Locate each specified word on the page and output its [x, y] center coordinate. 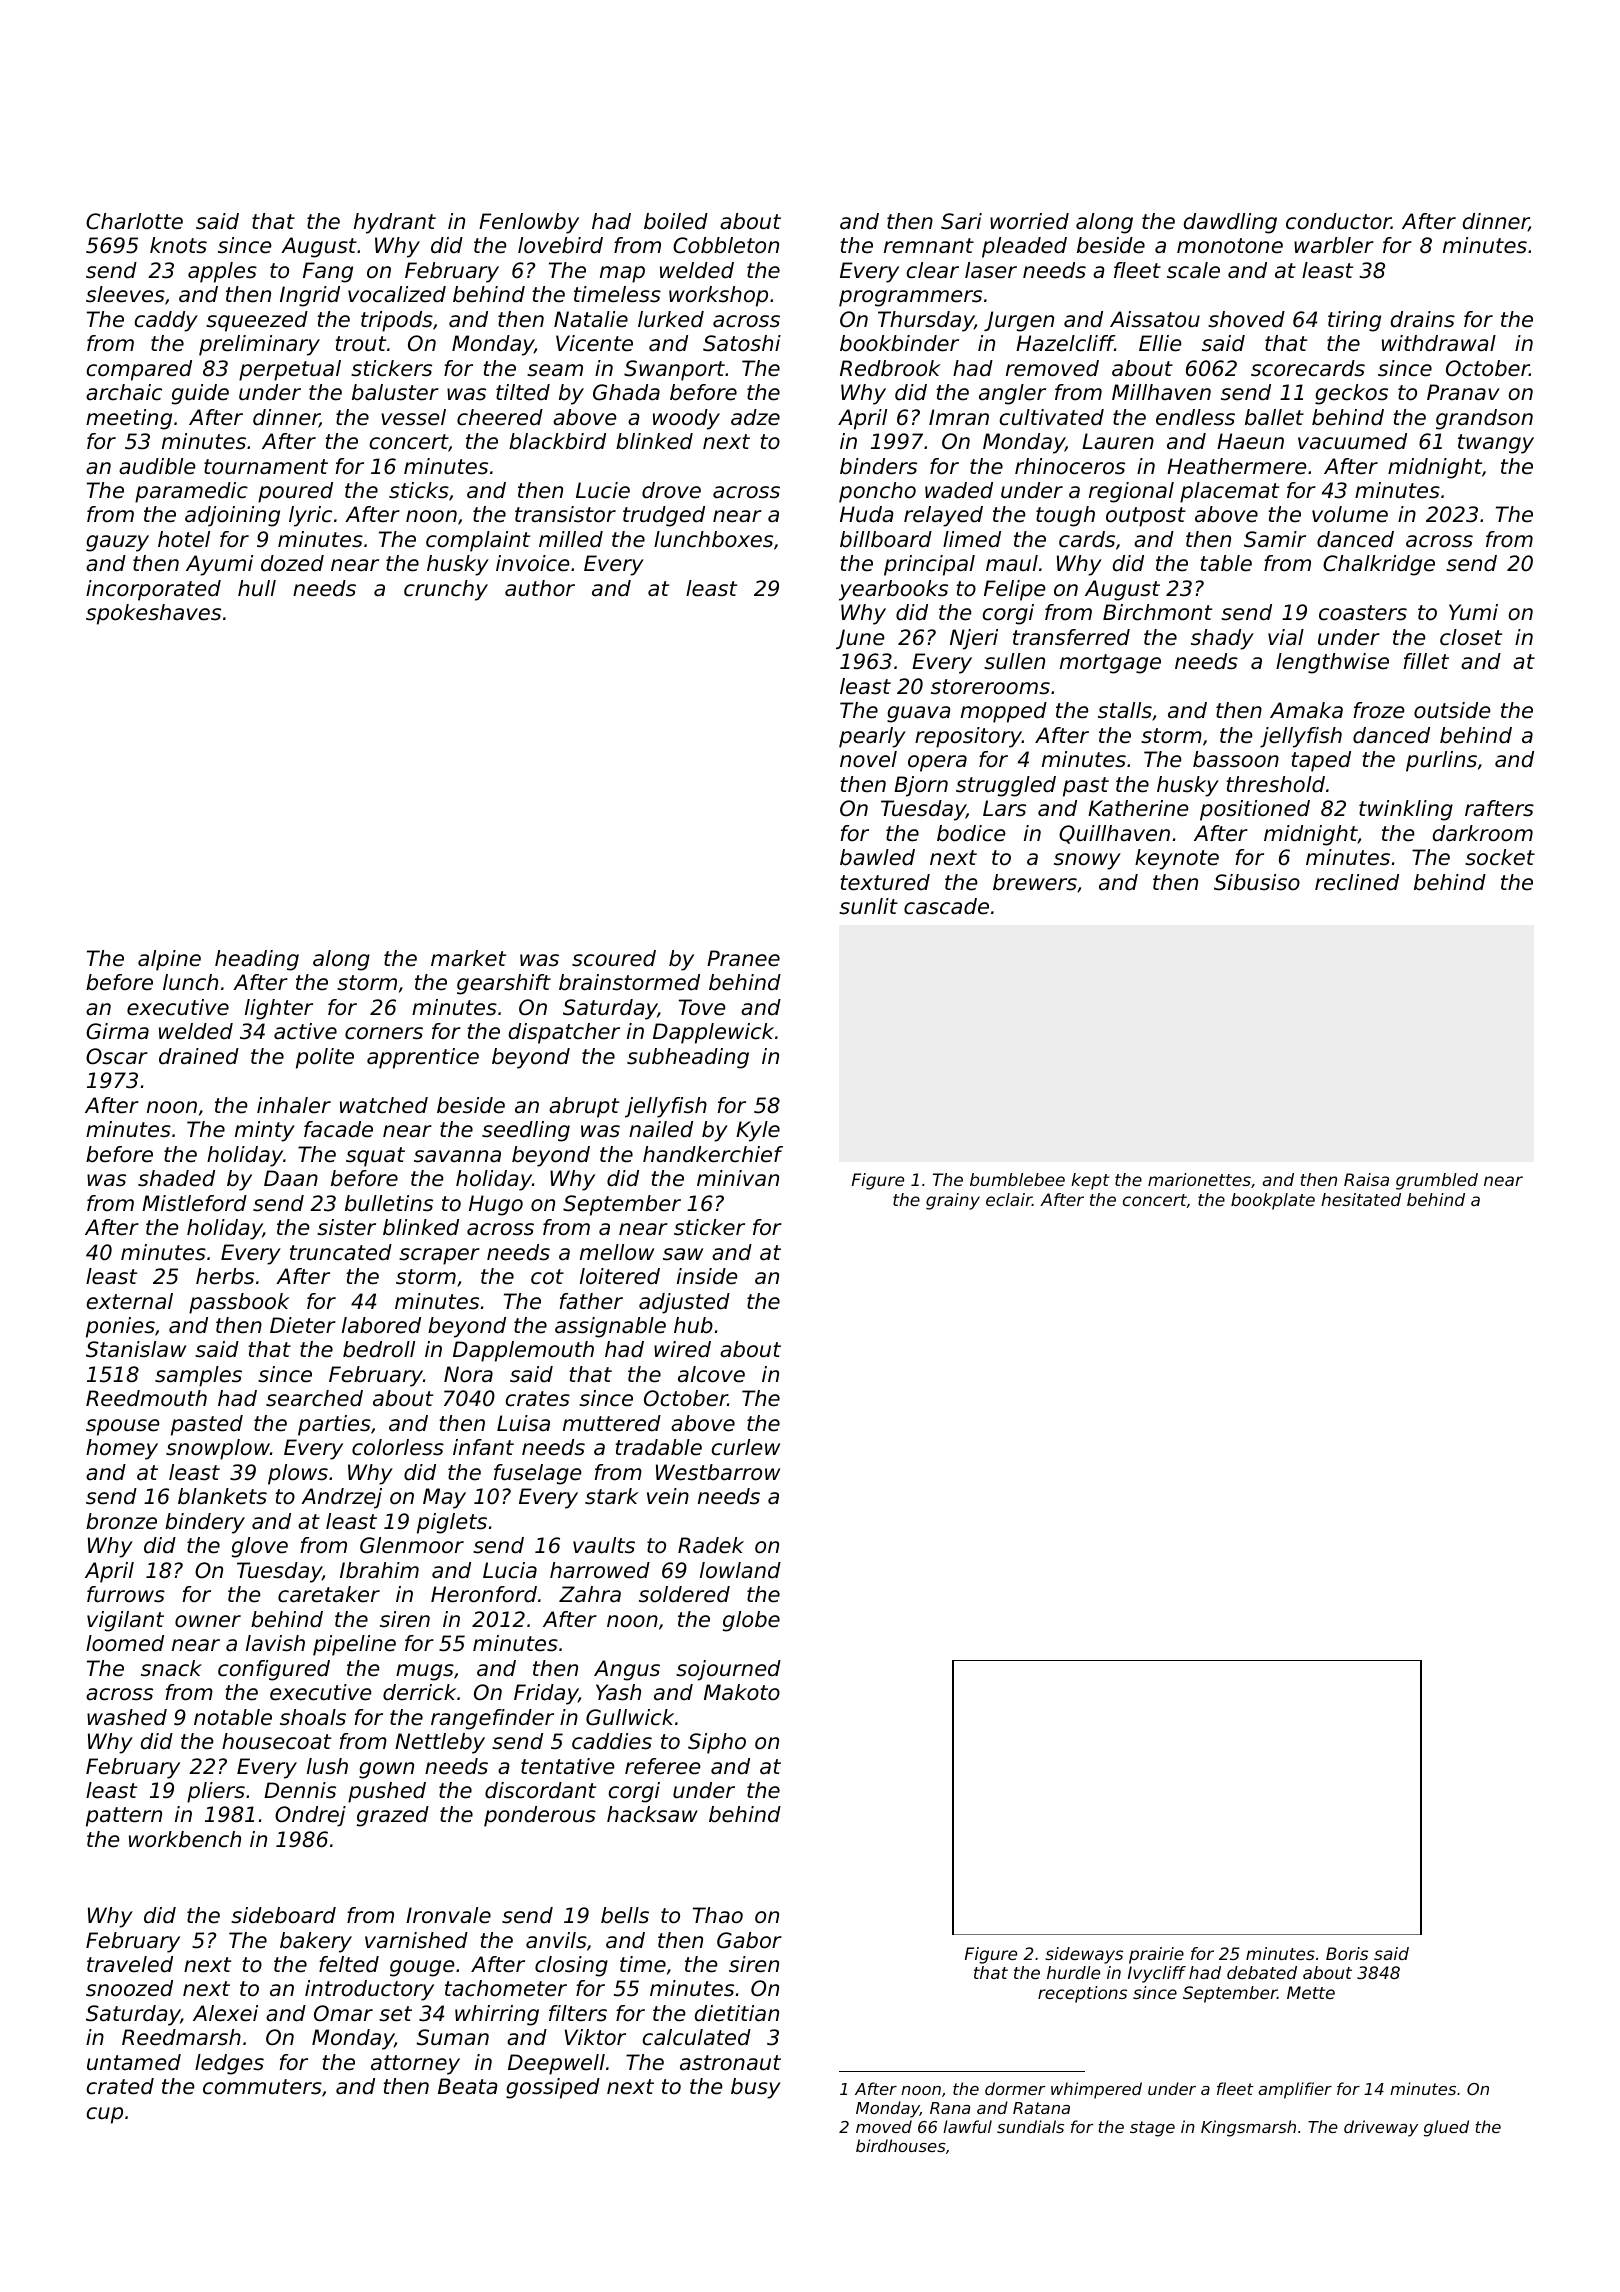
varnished [416, 1940]
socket [1500, 857]
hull [257, 588]
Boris [1347, 1953]
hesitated [1361, 1199]
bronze [121, 1521]
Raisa [1366, 1179]
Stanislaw [136, 1349]
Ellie [1160, 343]
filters [578, 2013]
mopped [1004, 712]
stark [612, 1496]
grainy [953, 1201]
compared [139, 370]
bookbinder [899, 343]
